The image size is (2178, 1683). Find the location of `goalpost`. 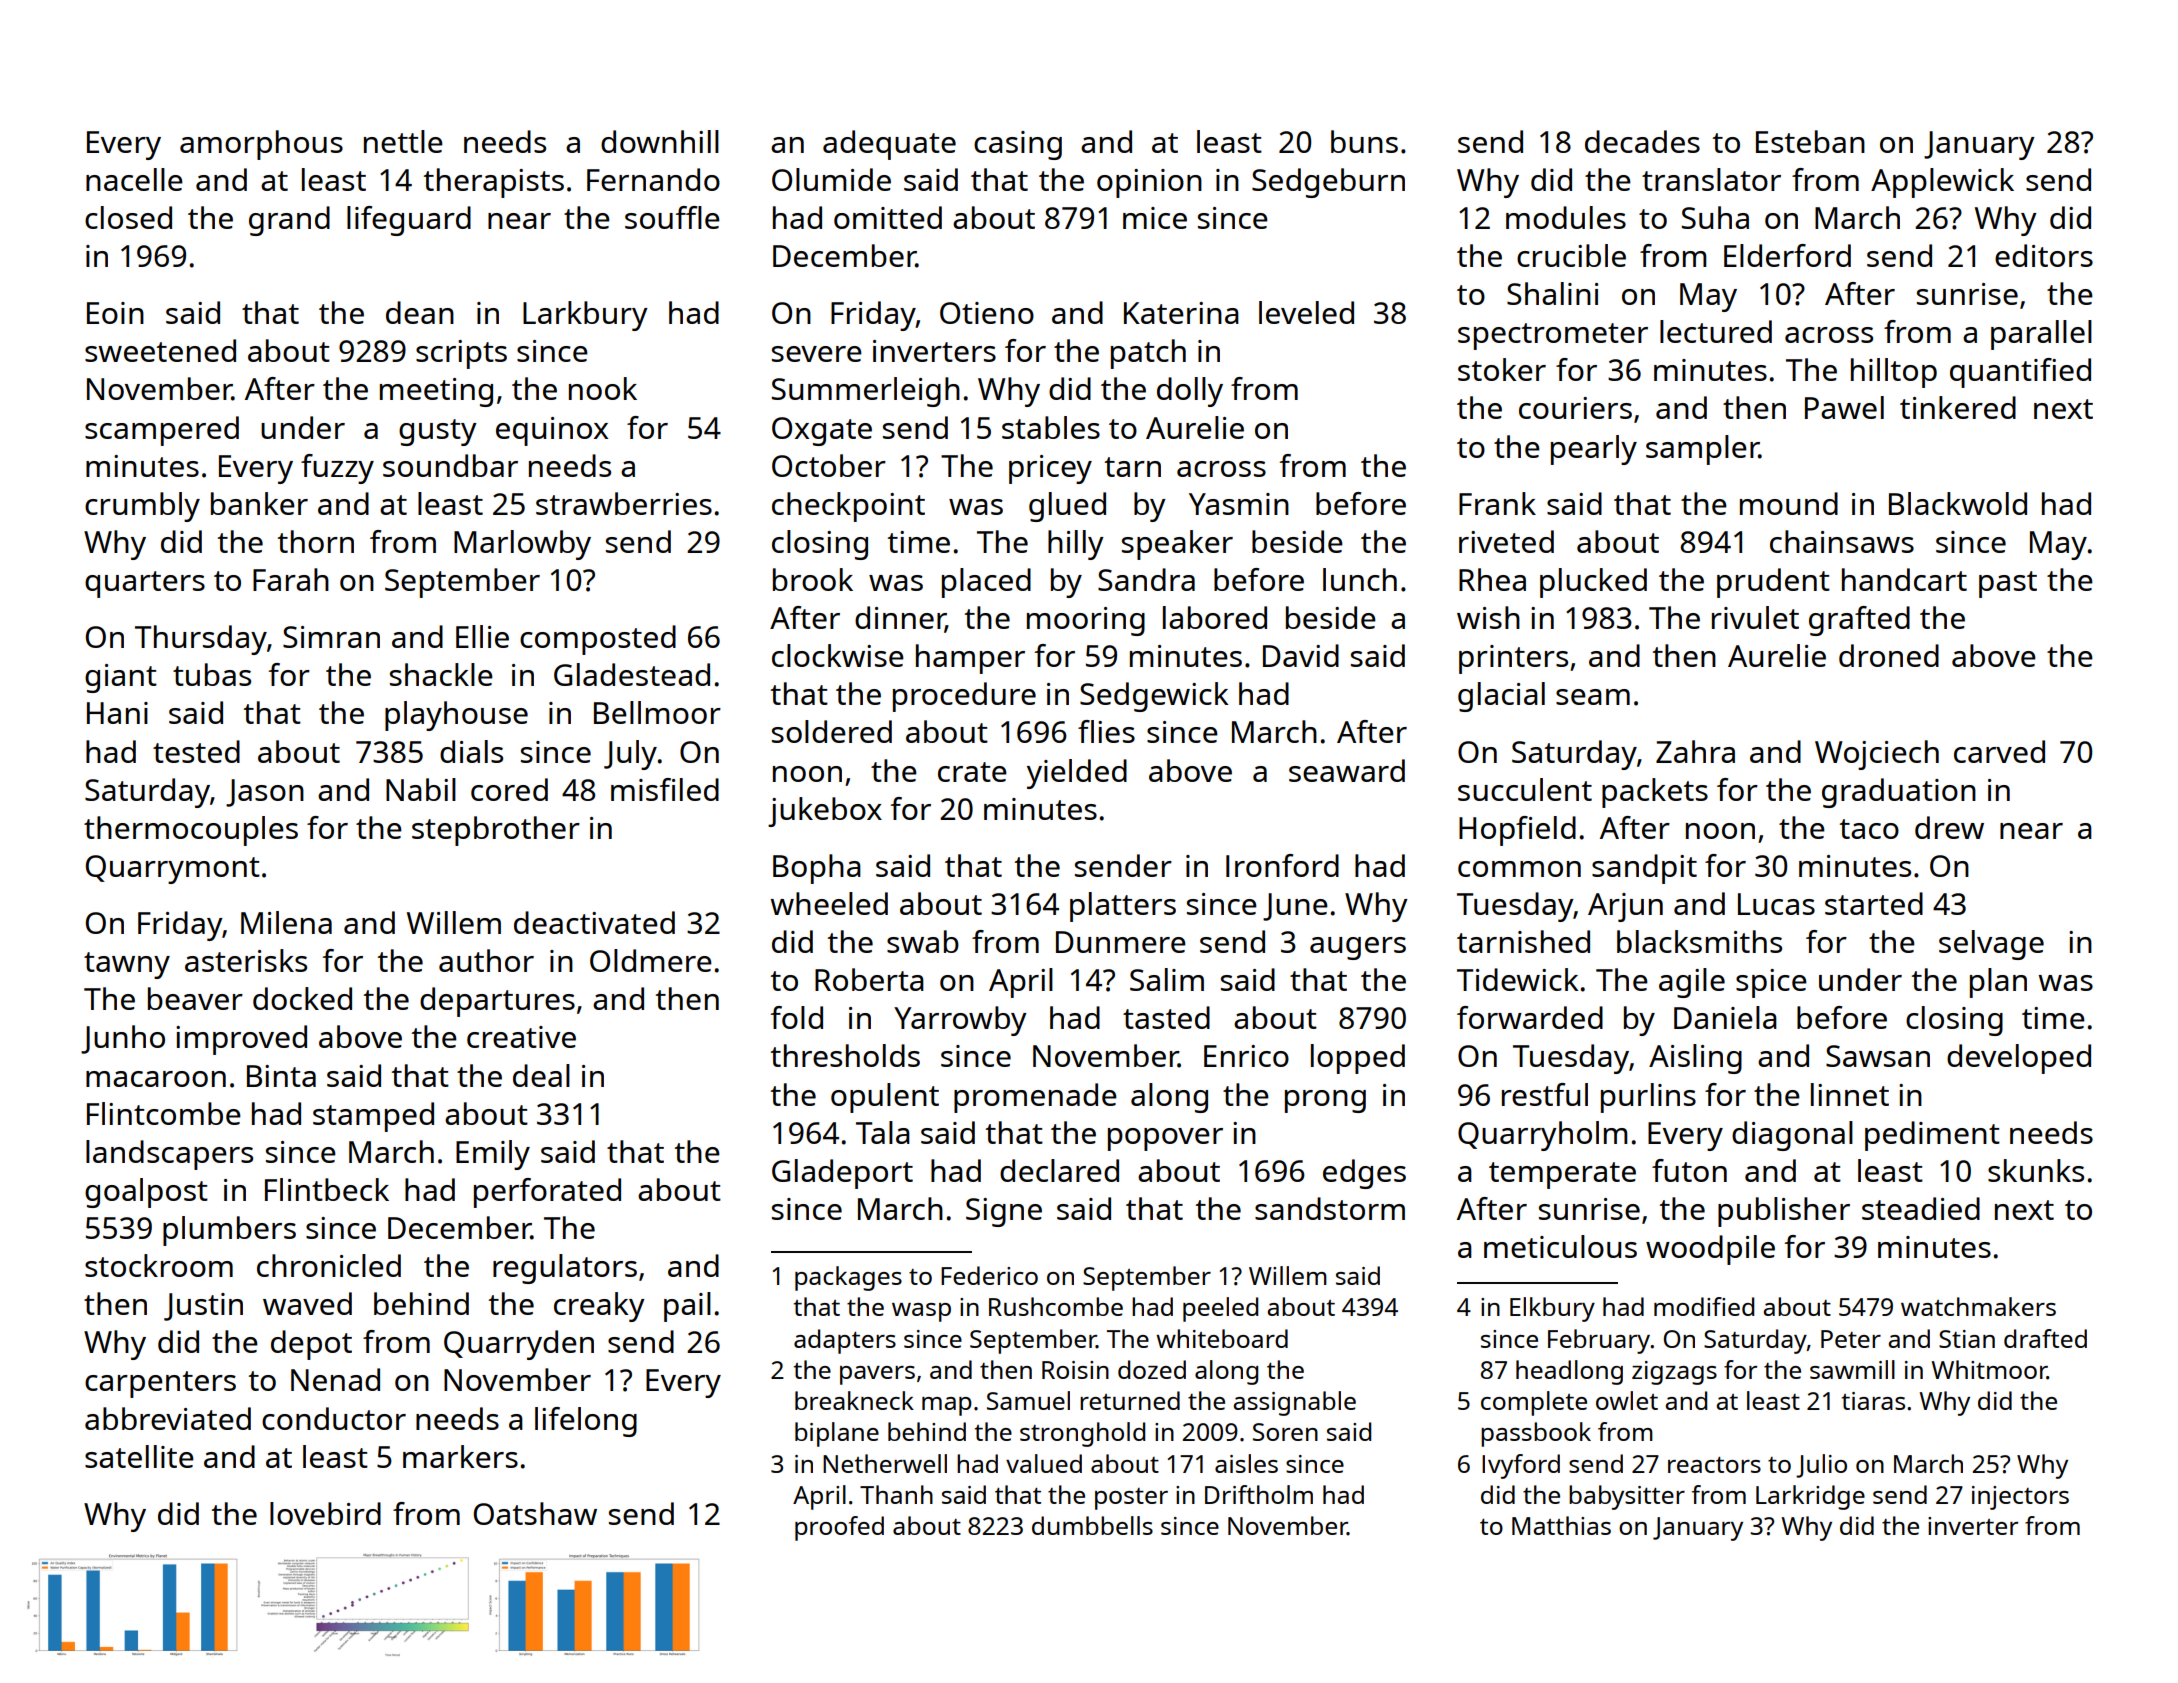

goalpost is located at coordinates (146, 1193).
